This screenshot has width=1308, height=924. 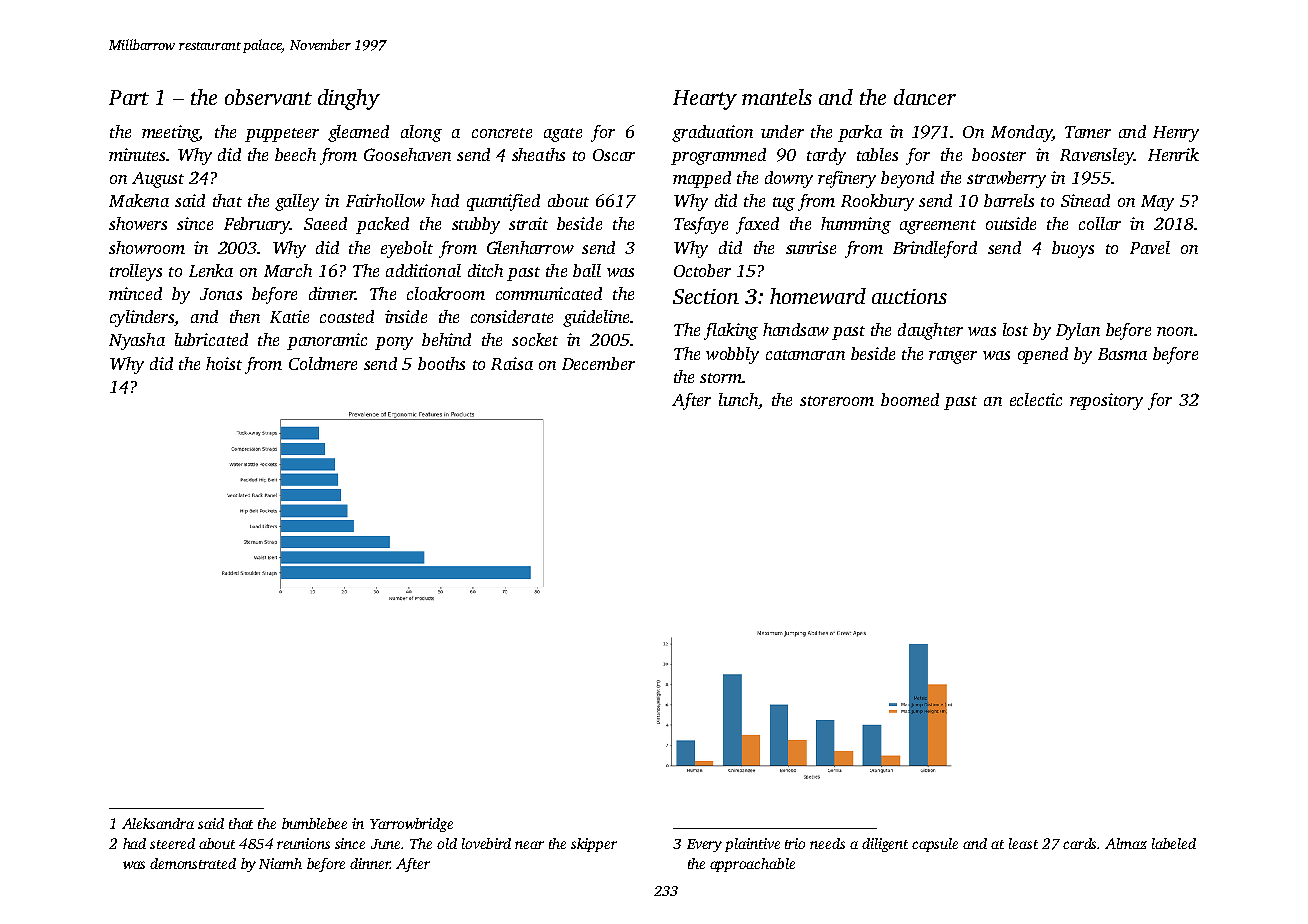 I want to click on Fairhollow, so click(x=385, y=200).
